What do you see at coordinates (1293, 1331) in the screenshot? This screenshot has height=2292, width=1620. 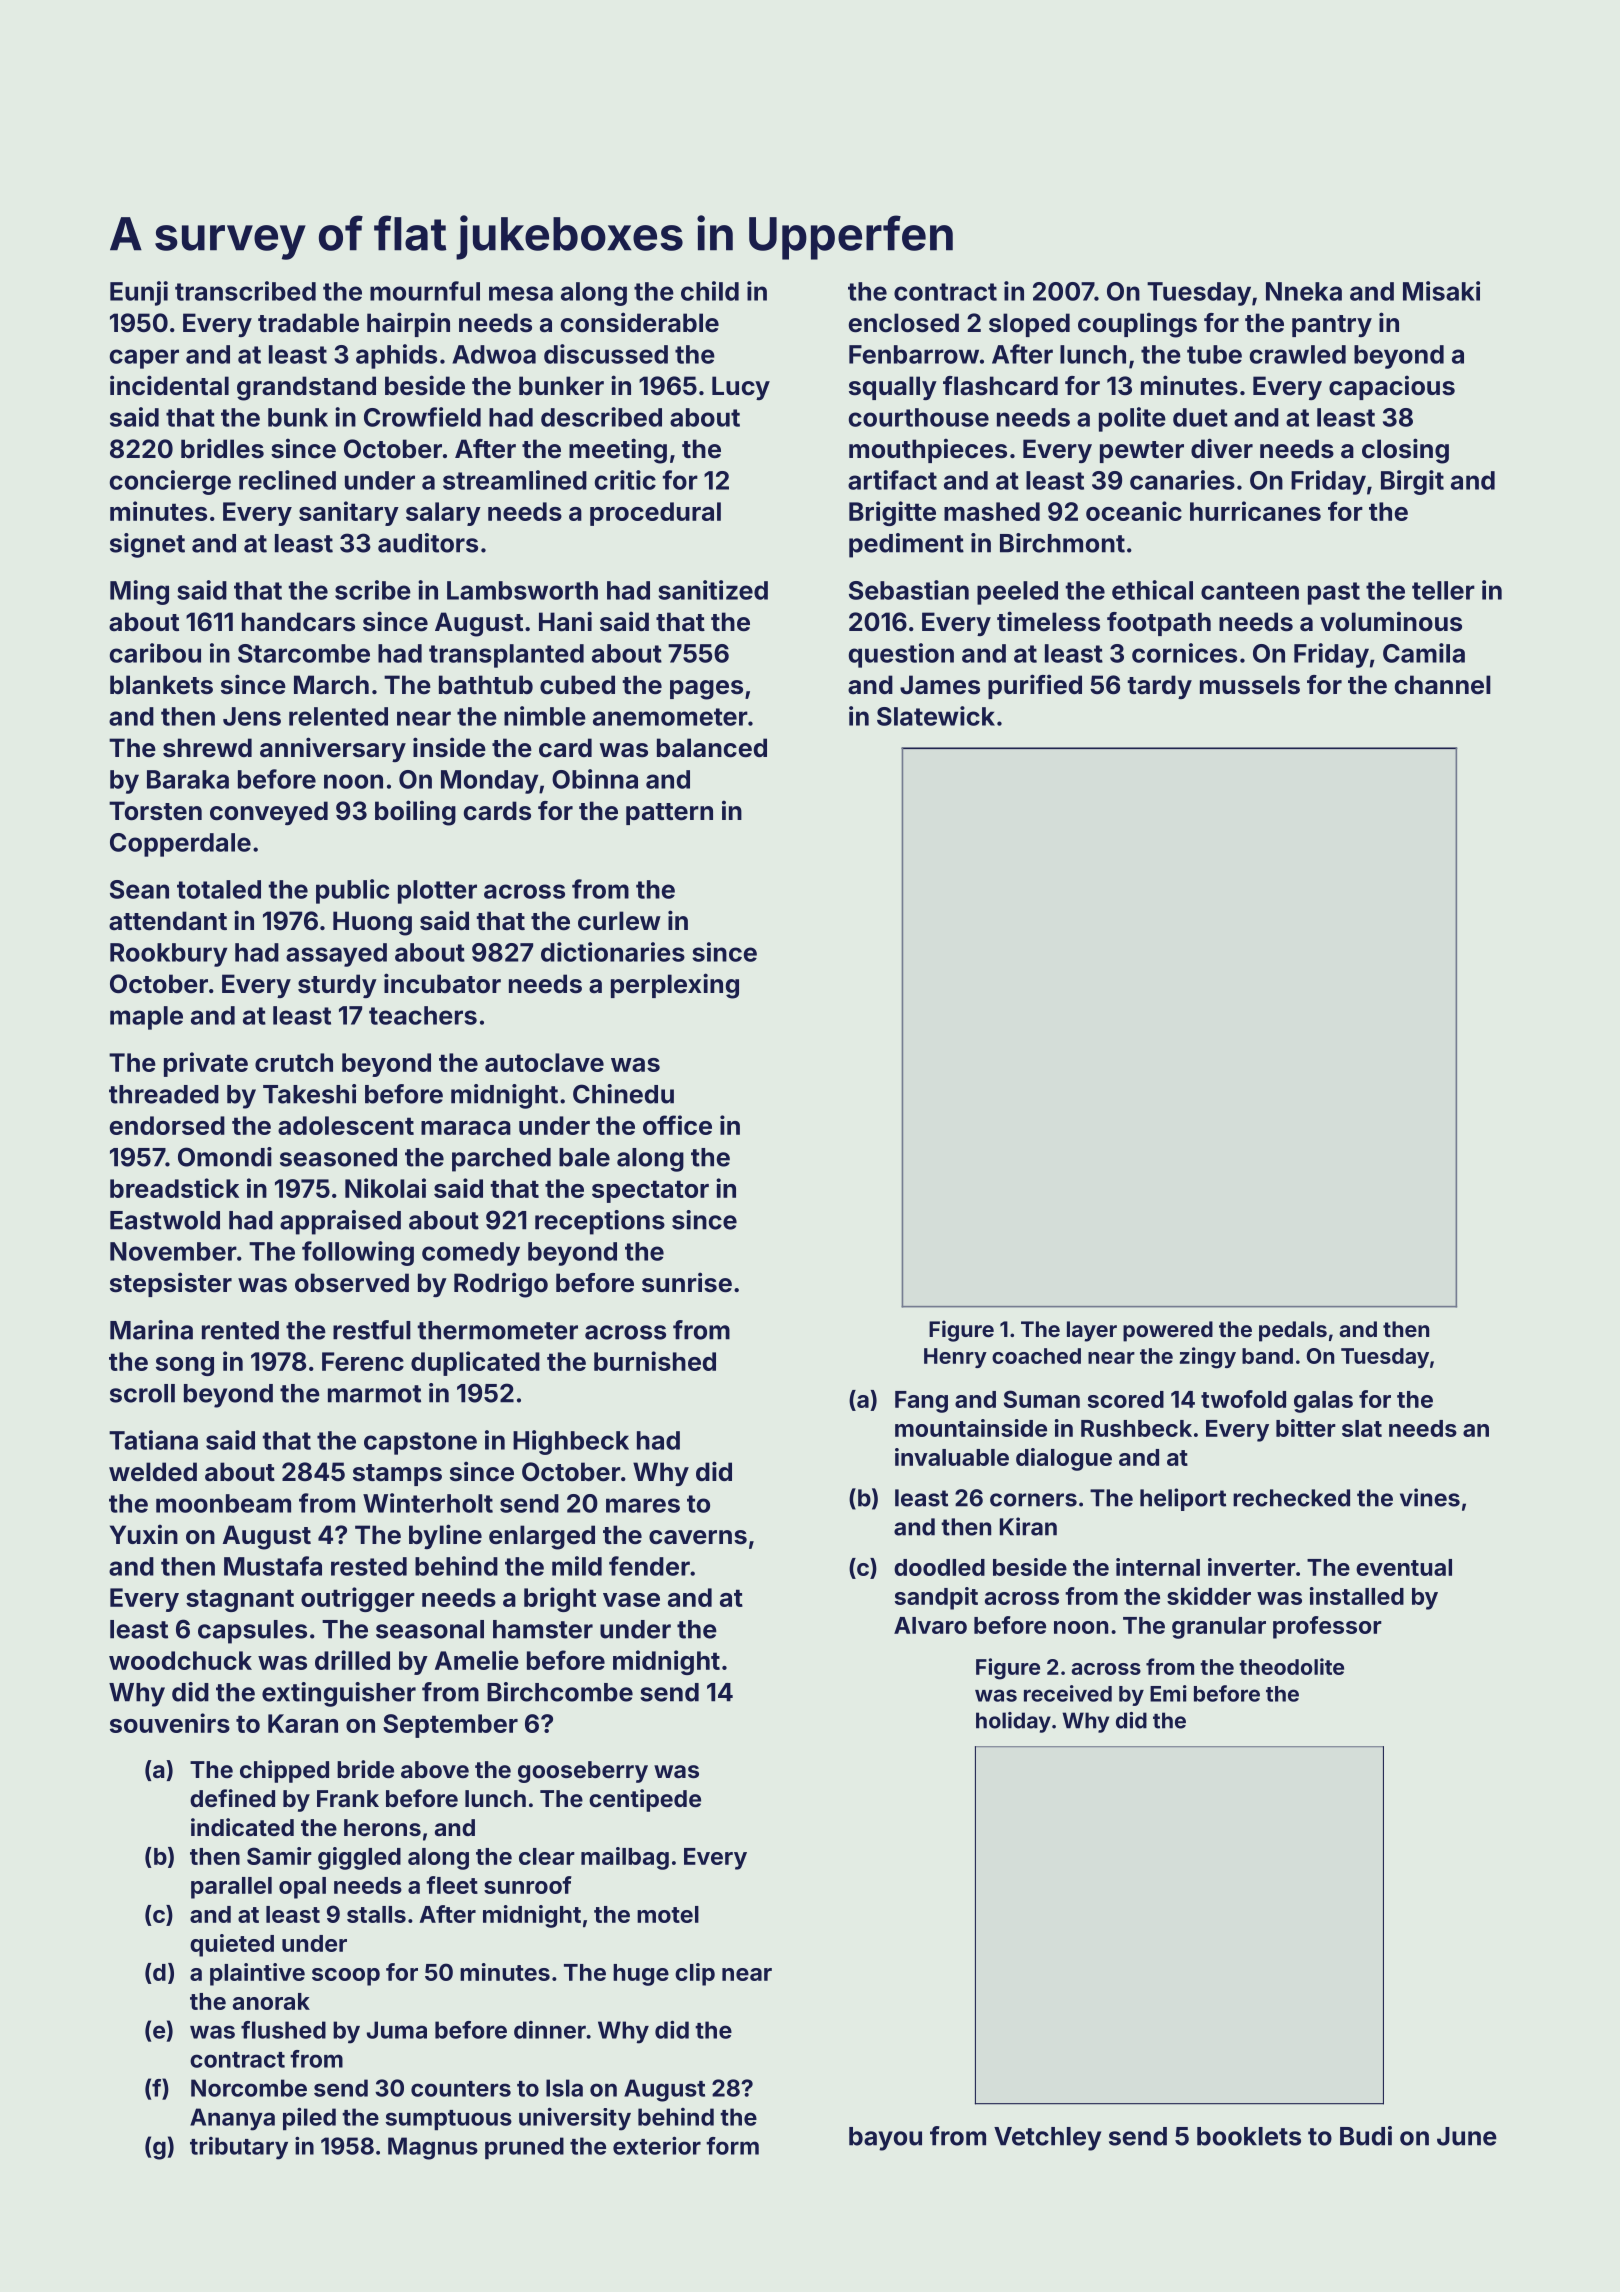 I see `pedals` at bounding box center [1293, 1331].
